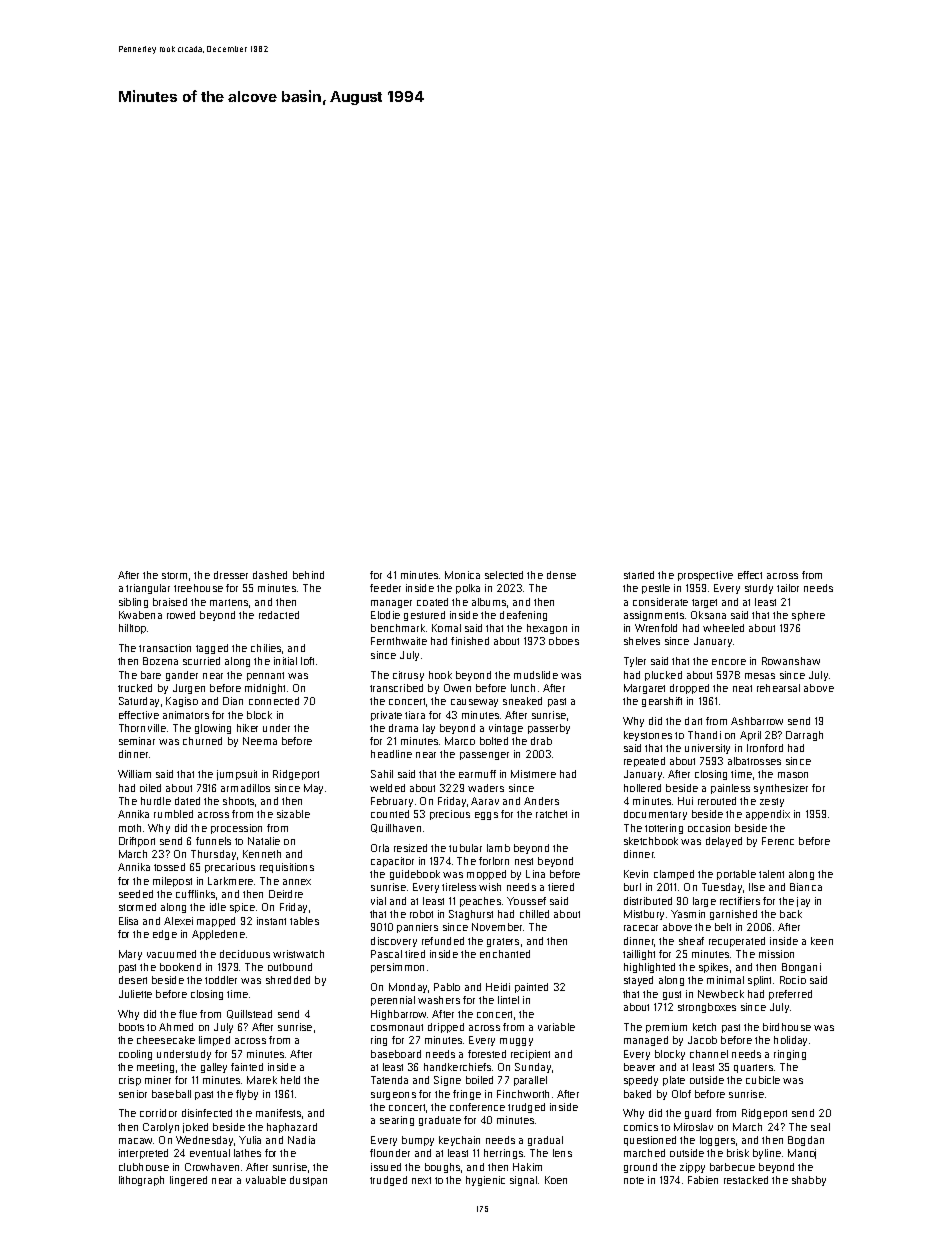 The height and width of the page is (1233, 952). Describe the element at coordinates (787, 1027) in the page. I see `birdhouse` at that location.
